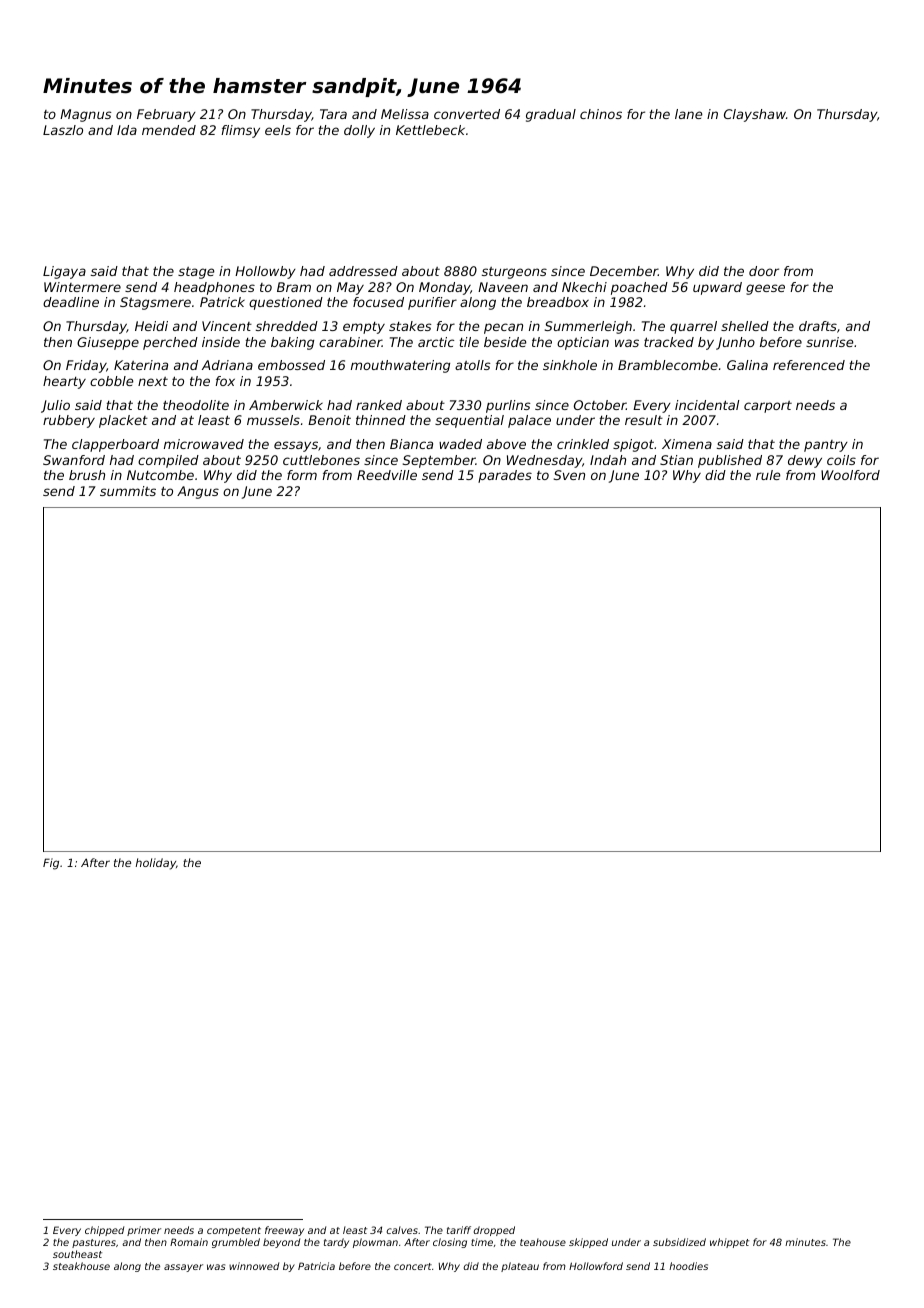 The height and width of the document is (1308, 924). Describe the element at coordinates (688, 1266) in the document. I see `hoodies` at that location.
